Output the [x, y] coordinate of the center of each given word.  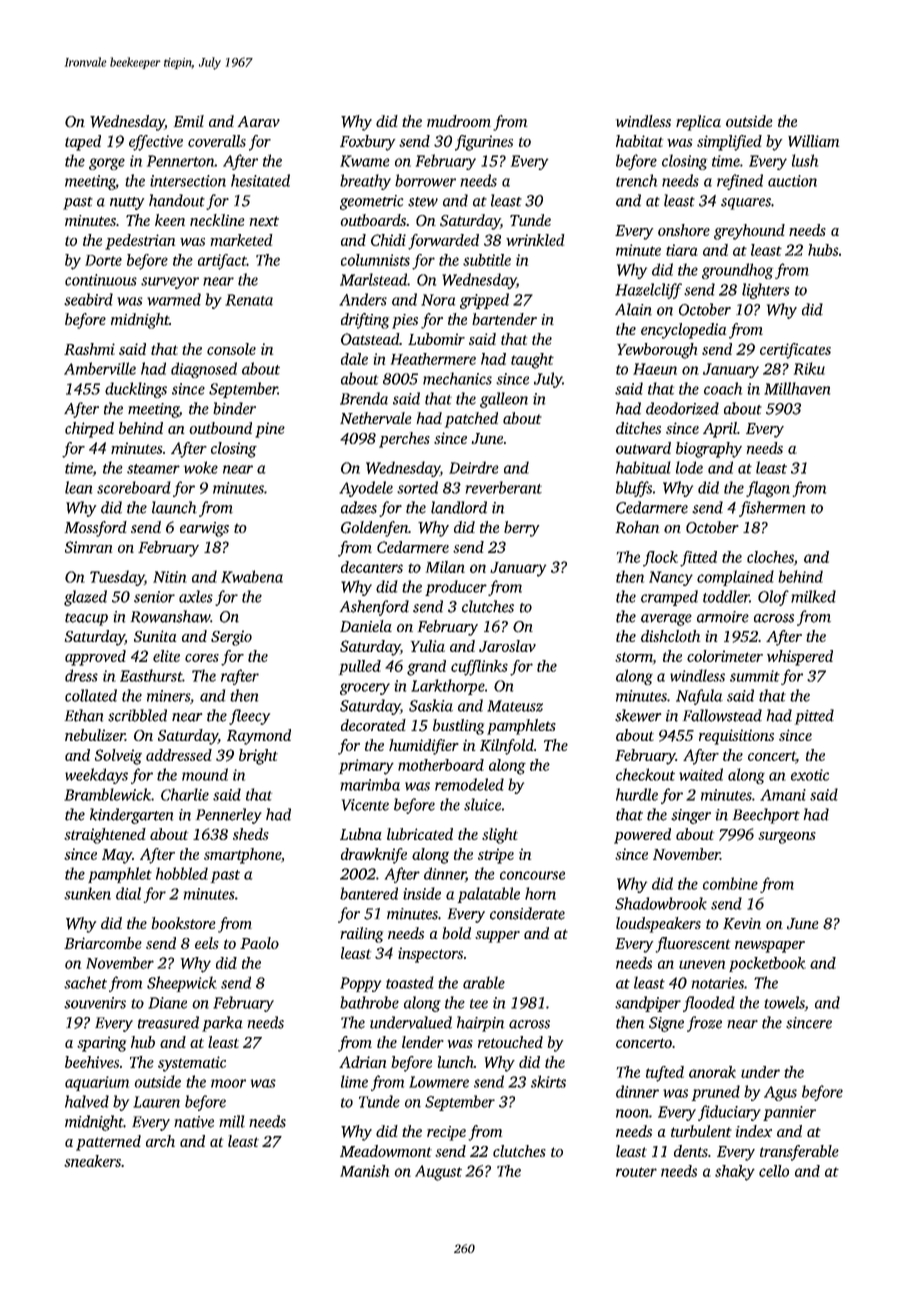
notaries [718, 983]
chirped [89, 430]
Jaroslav [507, 646]
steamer [153, 469]
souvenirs [95, 1003]
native [194, 1122]
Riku [809, 368]
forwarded [443, 242]
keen [170, 220]
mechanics [457, 378]
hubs [823, 250]
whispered [800, 658]
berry [521, 529]
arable [484, 982]
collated [91, 695]
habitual [643, 467]
